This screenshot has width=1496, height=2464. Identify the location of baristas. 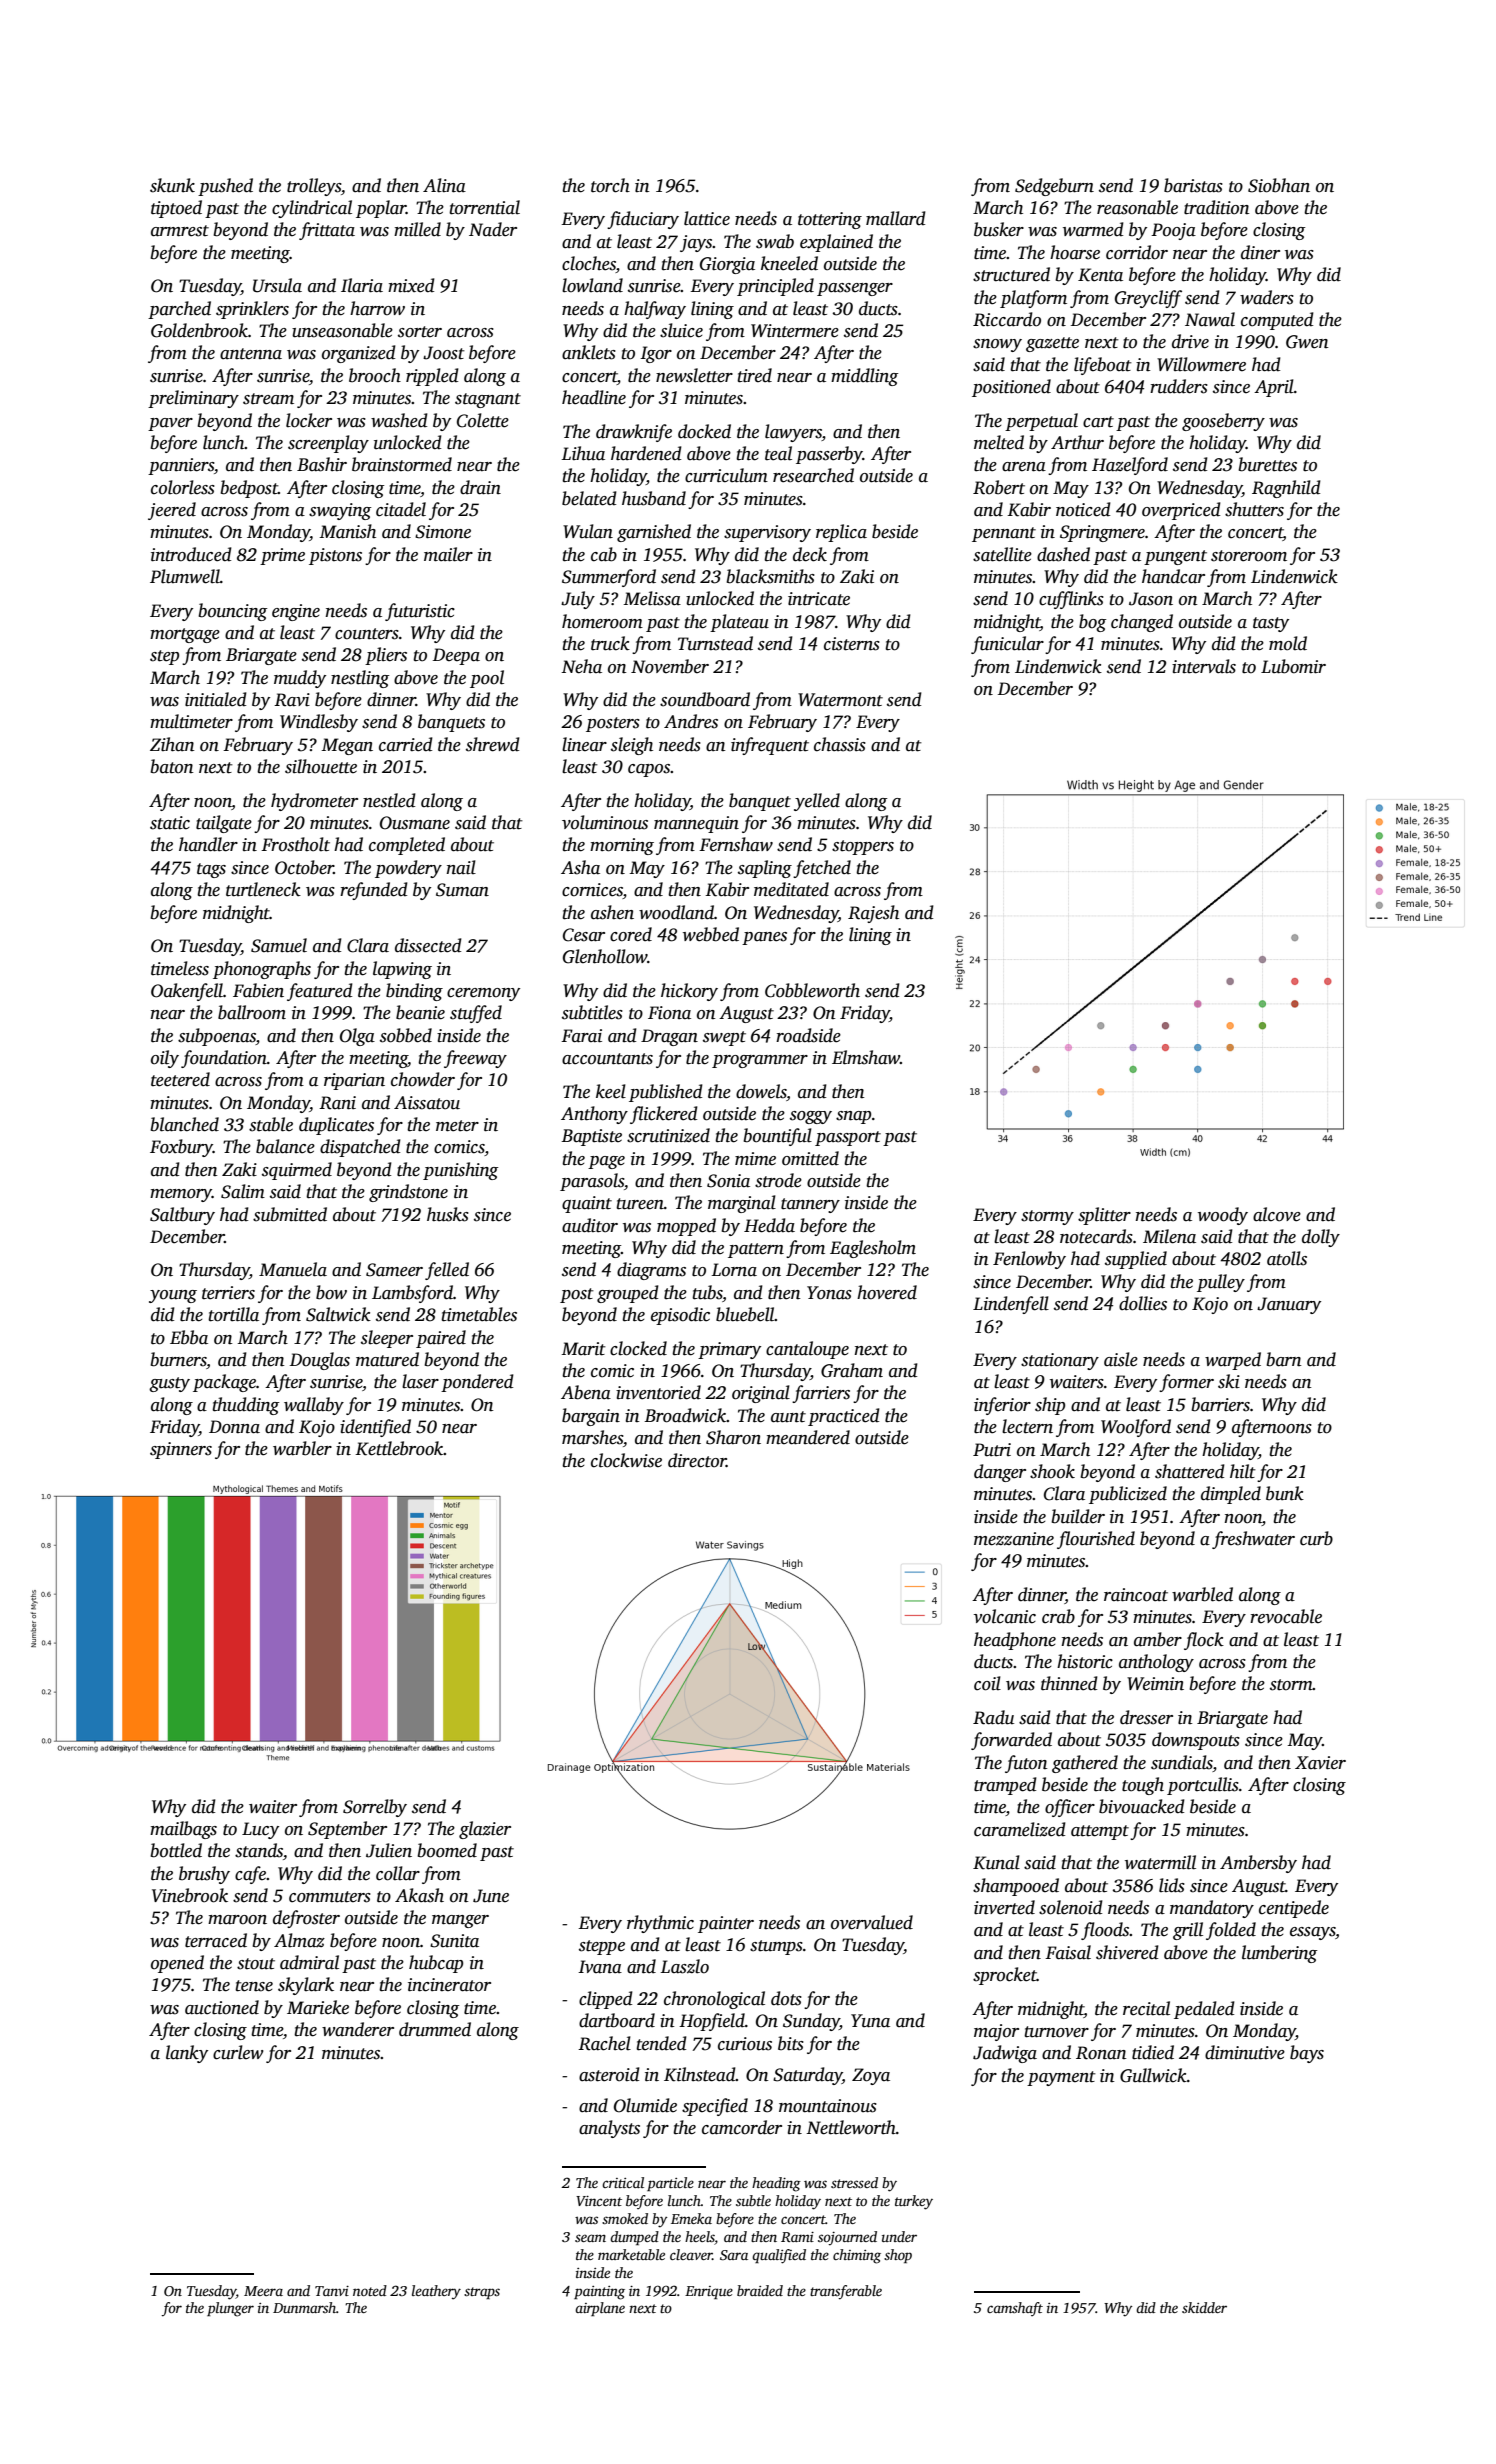
(1193, 185).
